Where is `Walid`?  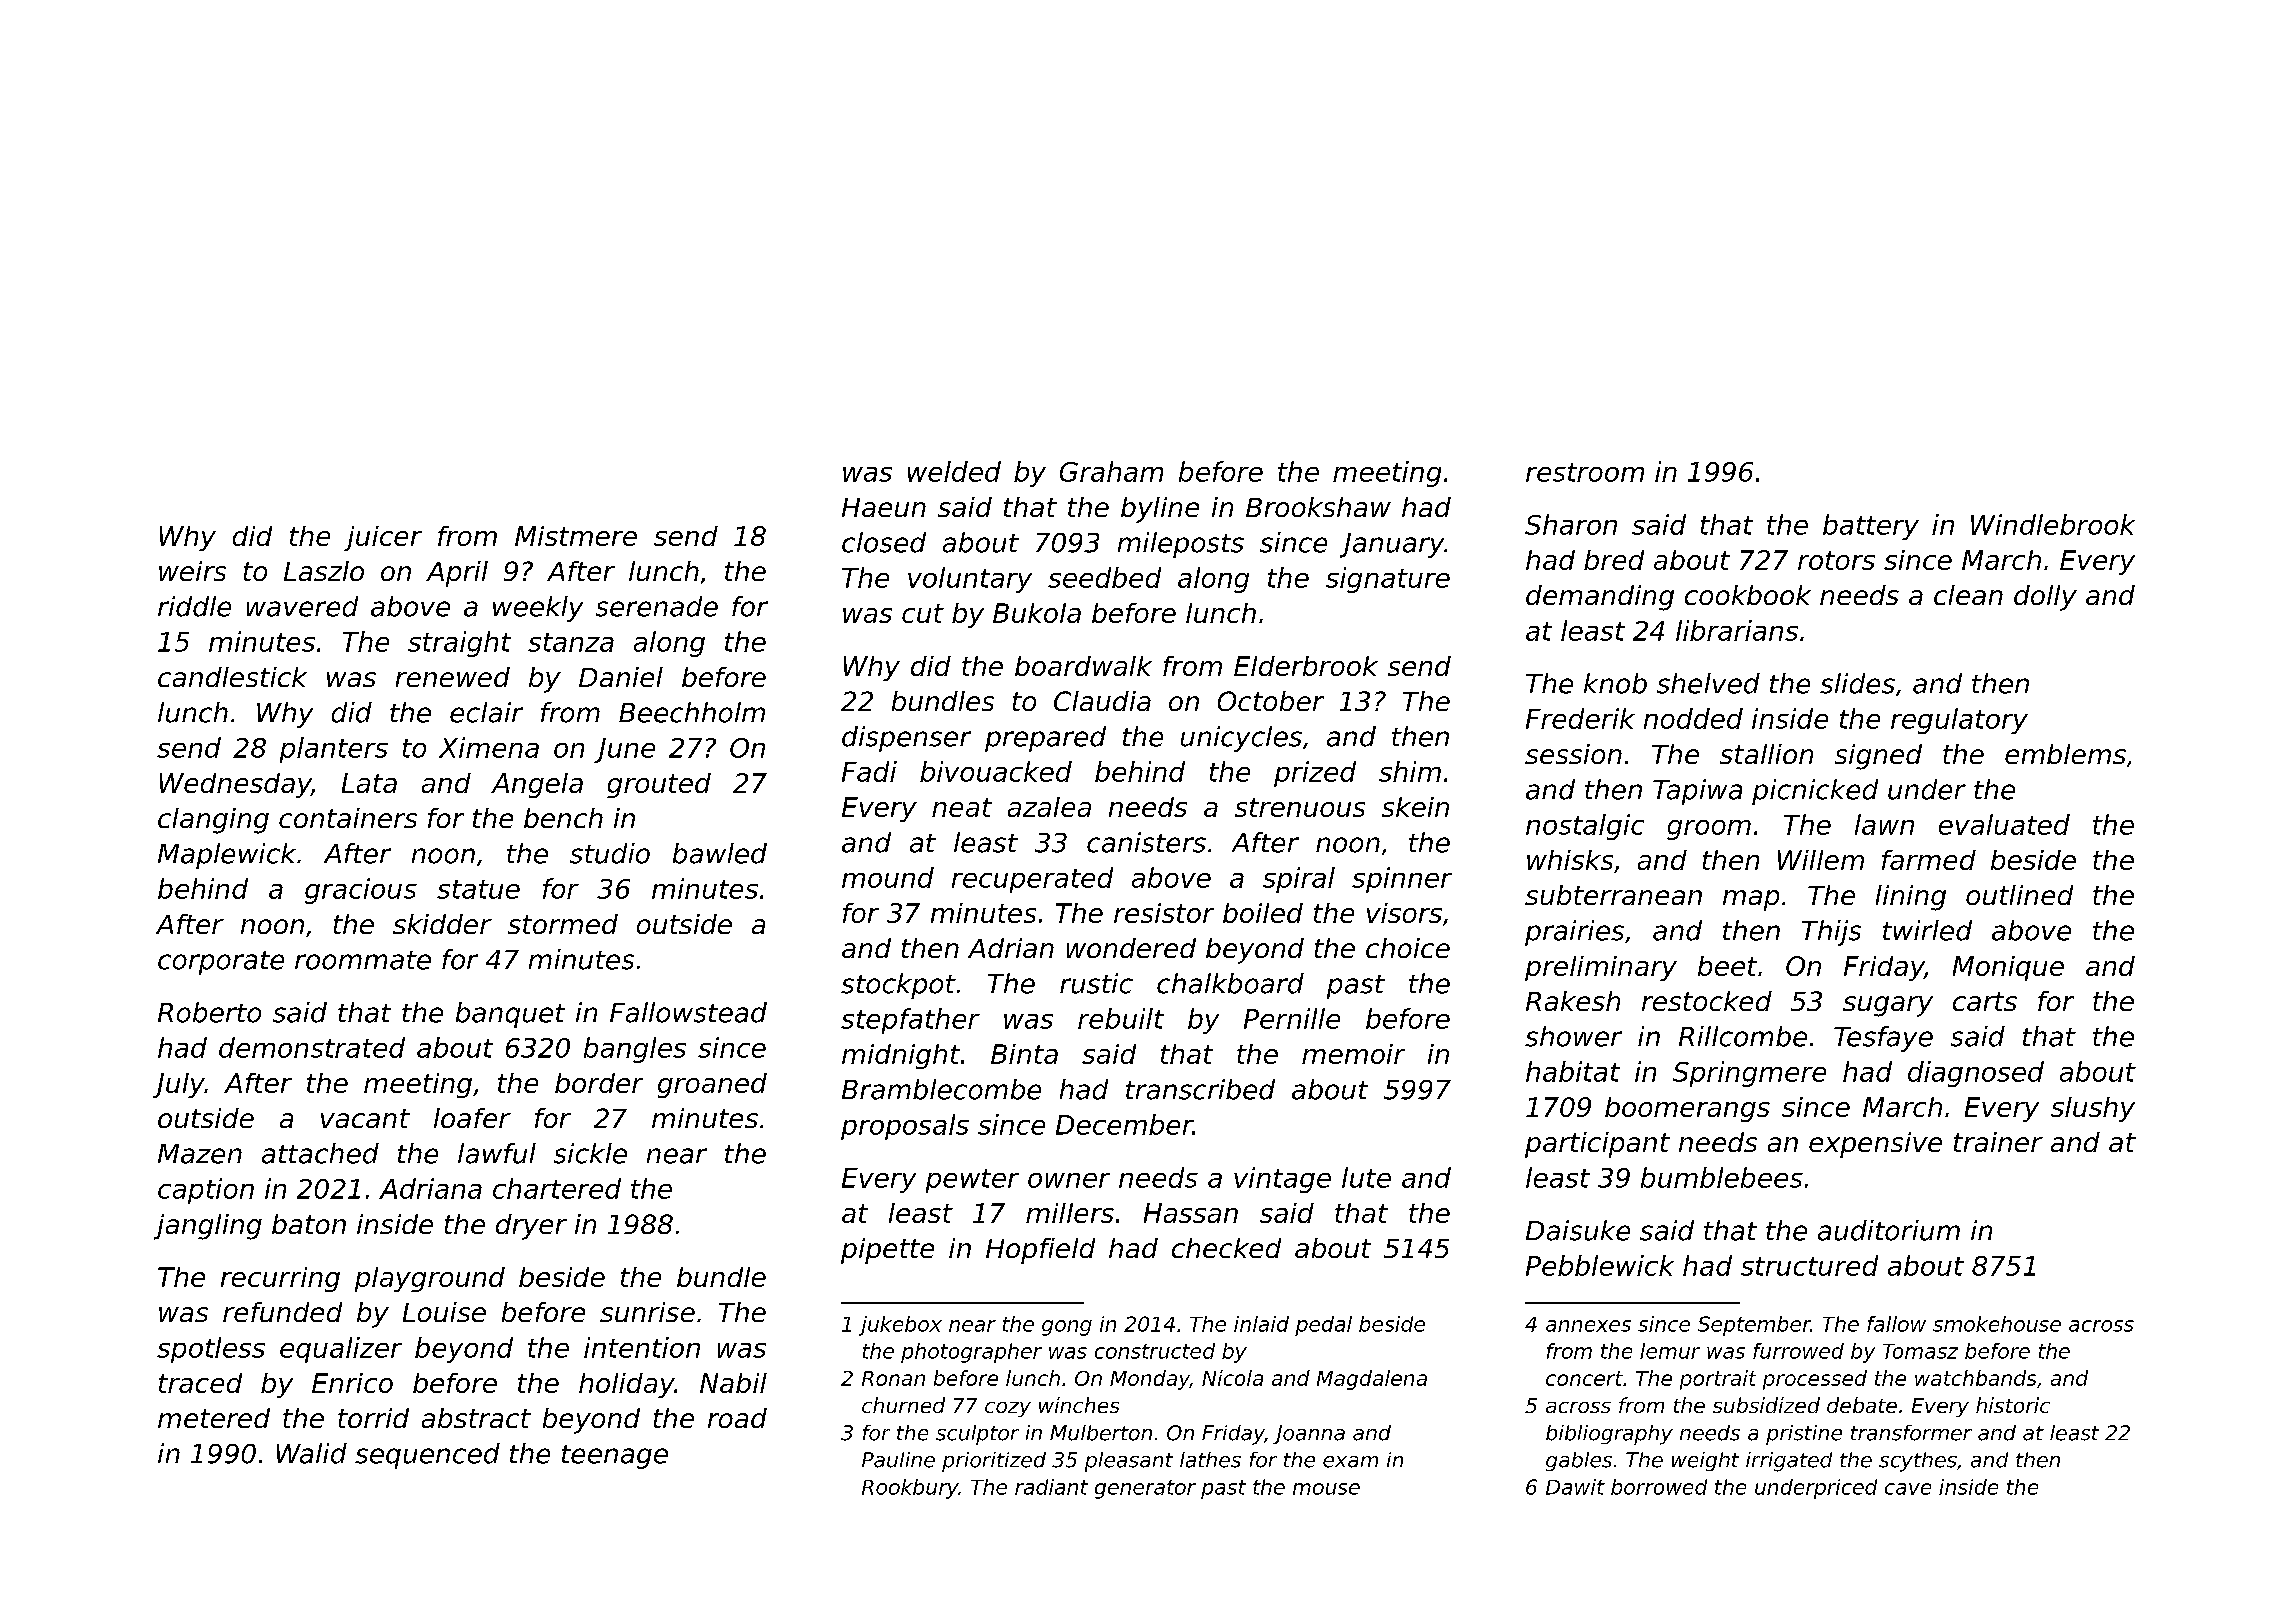 Walid is located at coordinates (312, 1453).
